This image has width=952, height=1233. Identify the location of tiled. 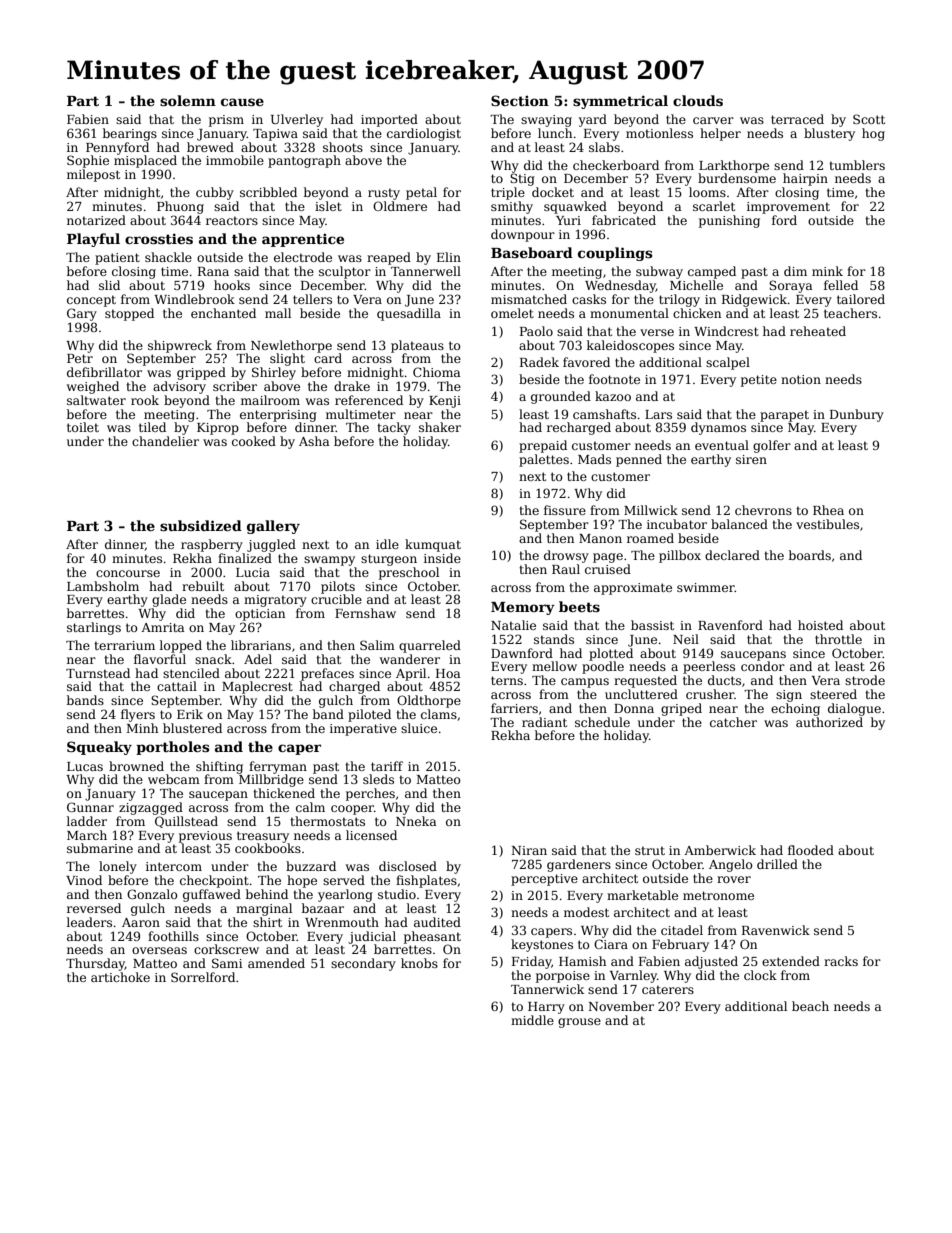
(152, 427).
